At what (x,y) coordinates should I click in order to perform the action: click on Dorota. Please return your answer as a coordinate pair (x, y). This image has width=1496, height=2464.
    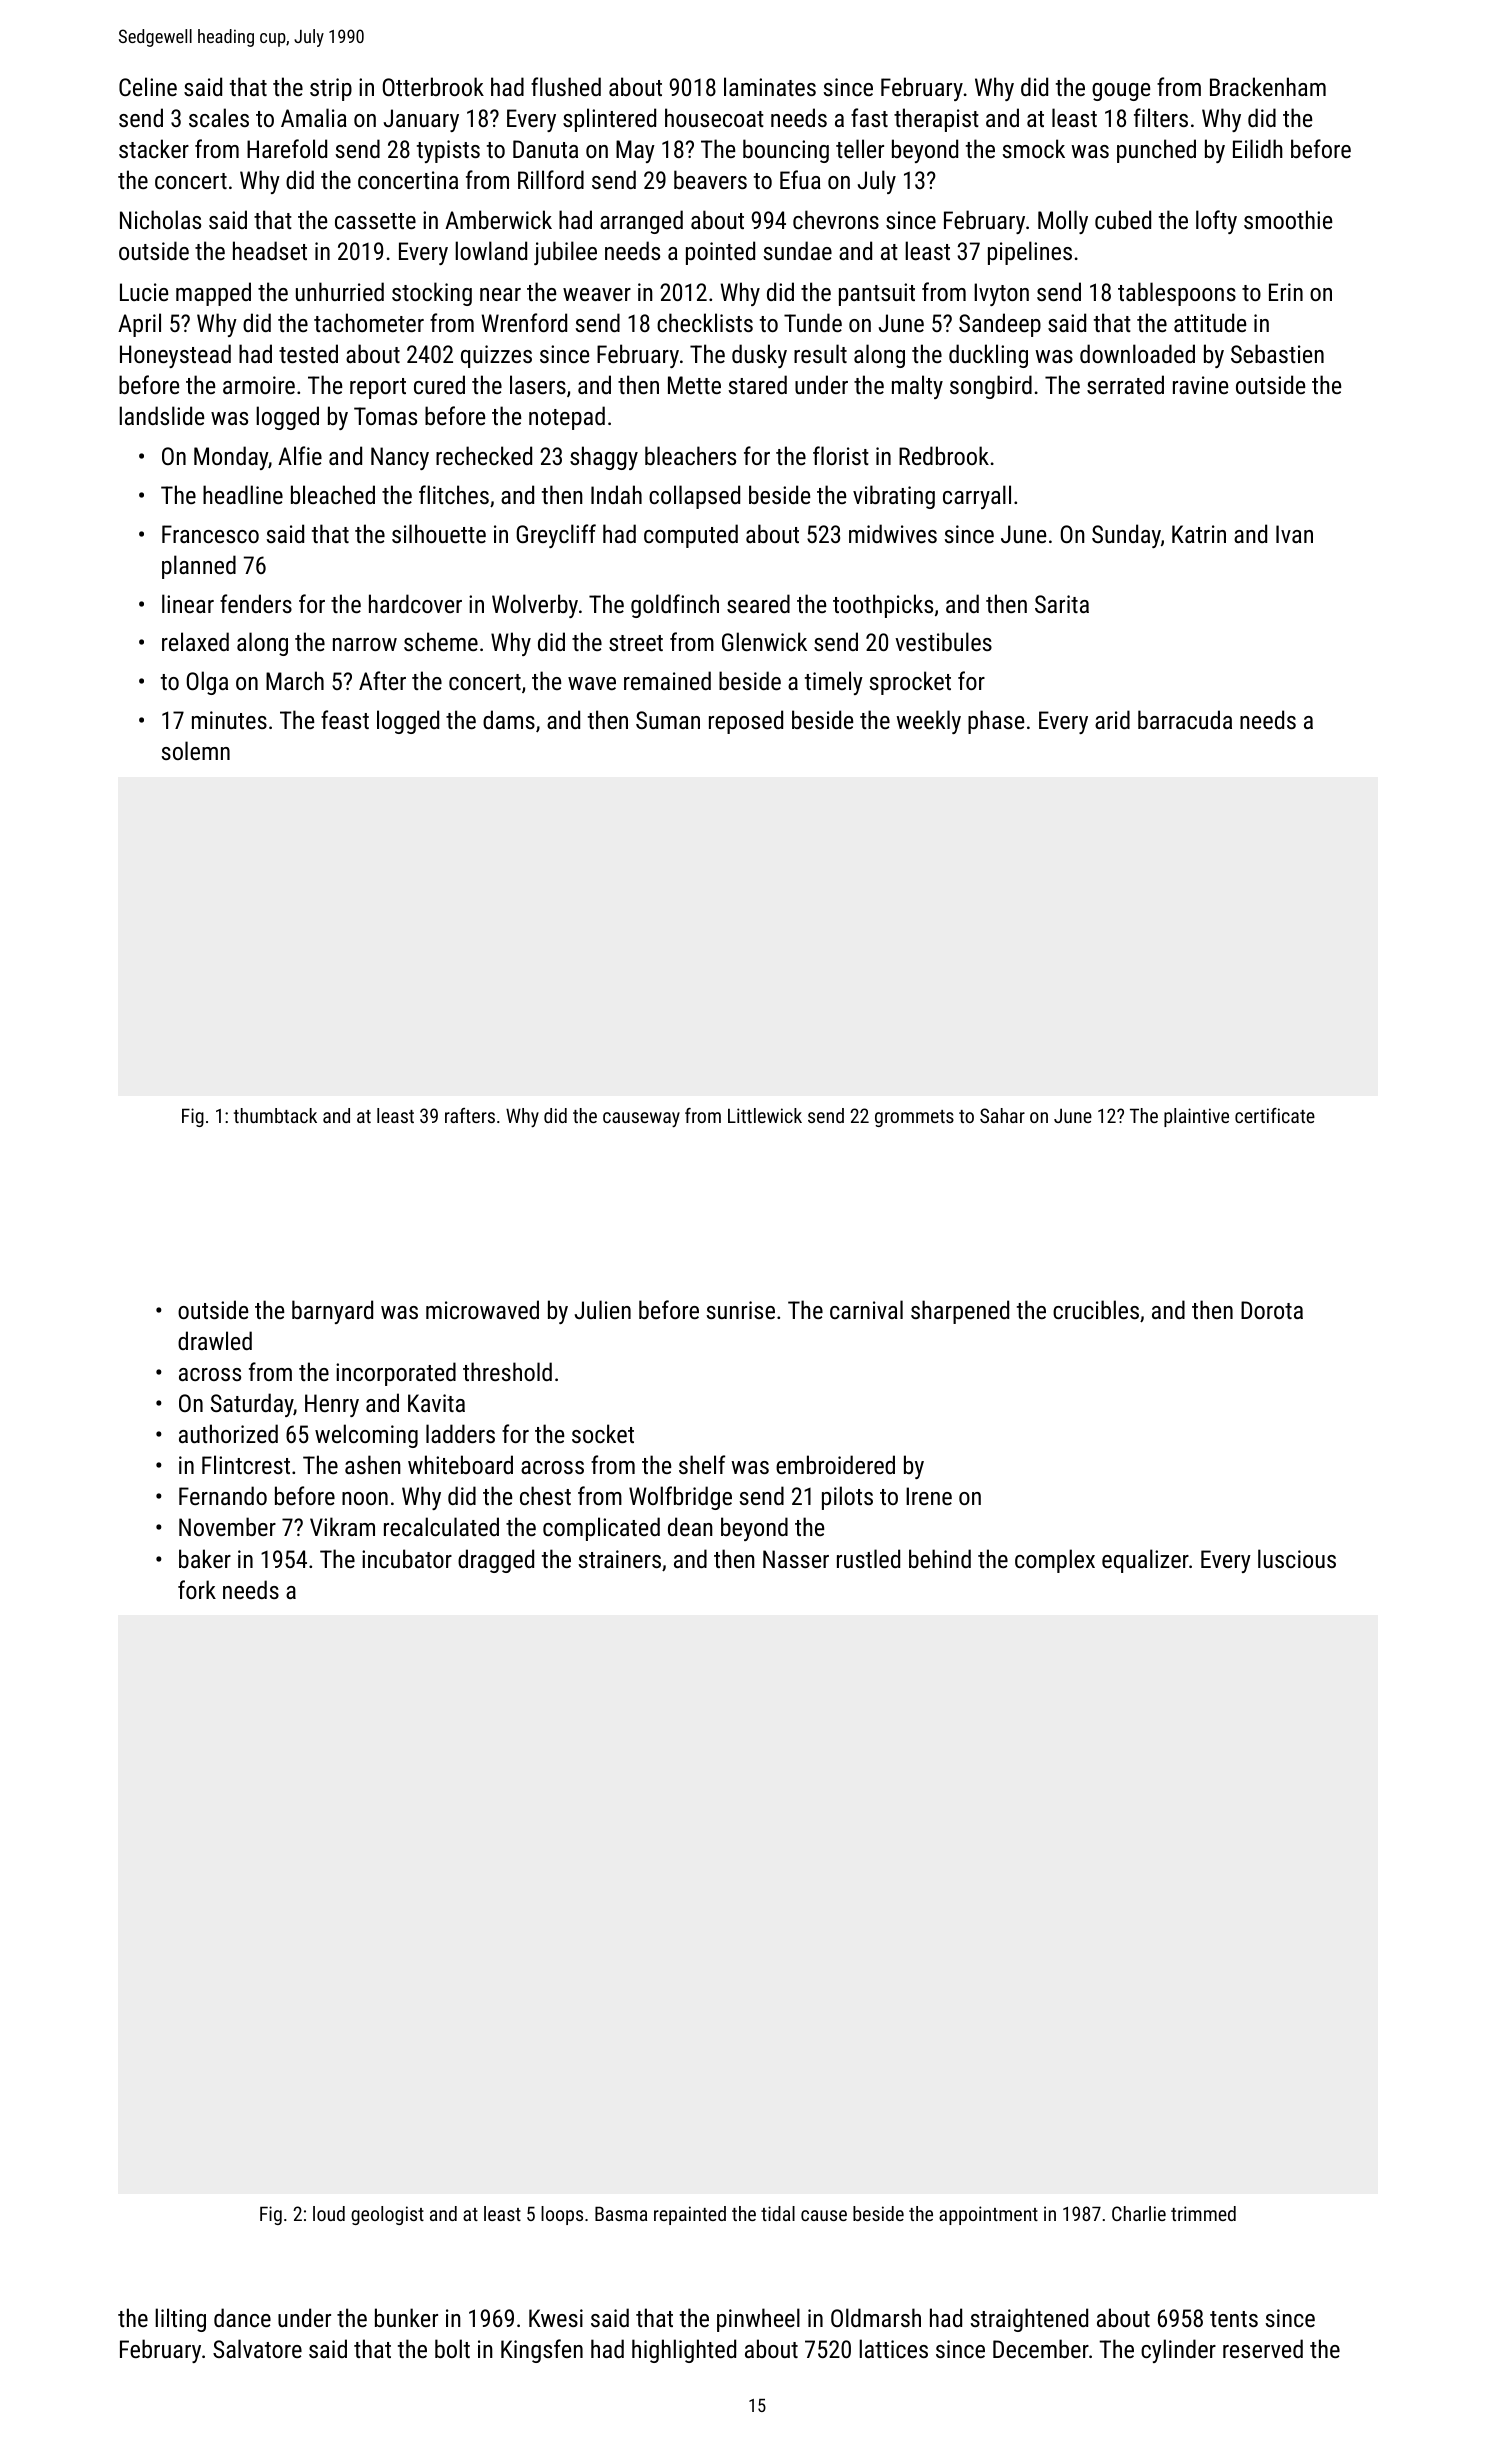
    Looking at the image, I should click on (1272, 1310).
